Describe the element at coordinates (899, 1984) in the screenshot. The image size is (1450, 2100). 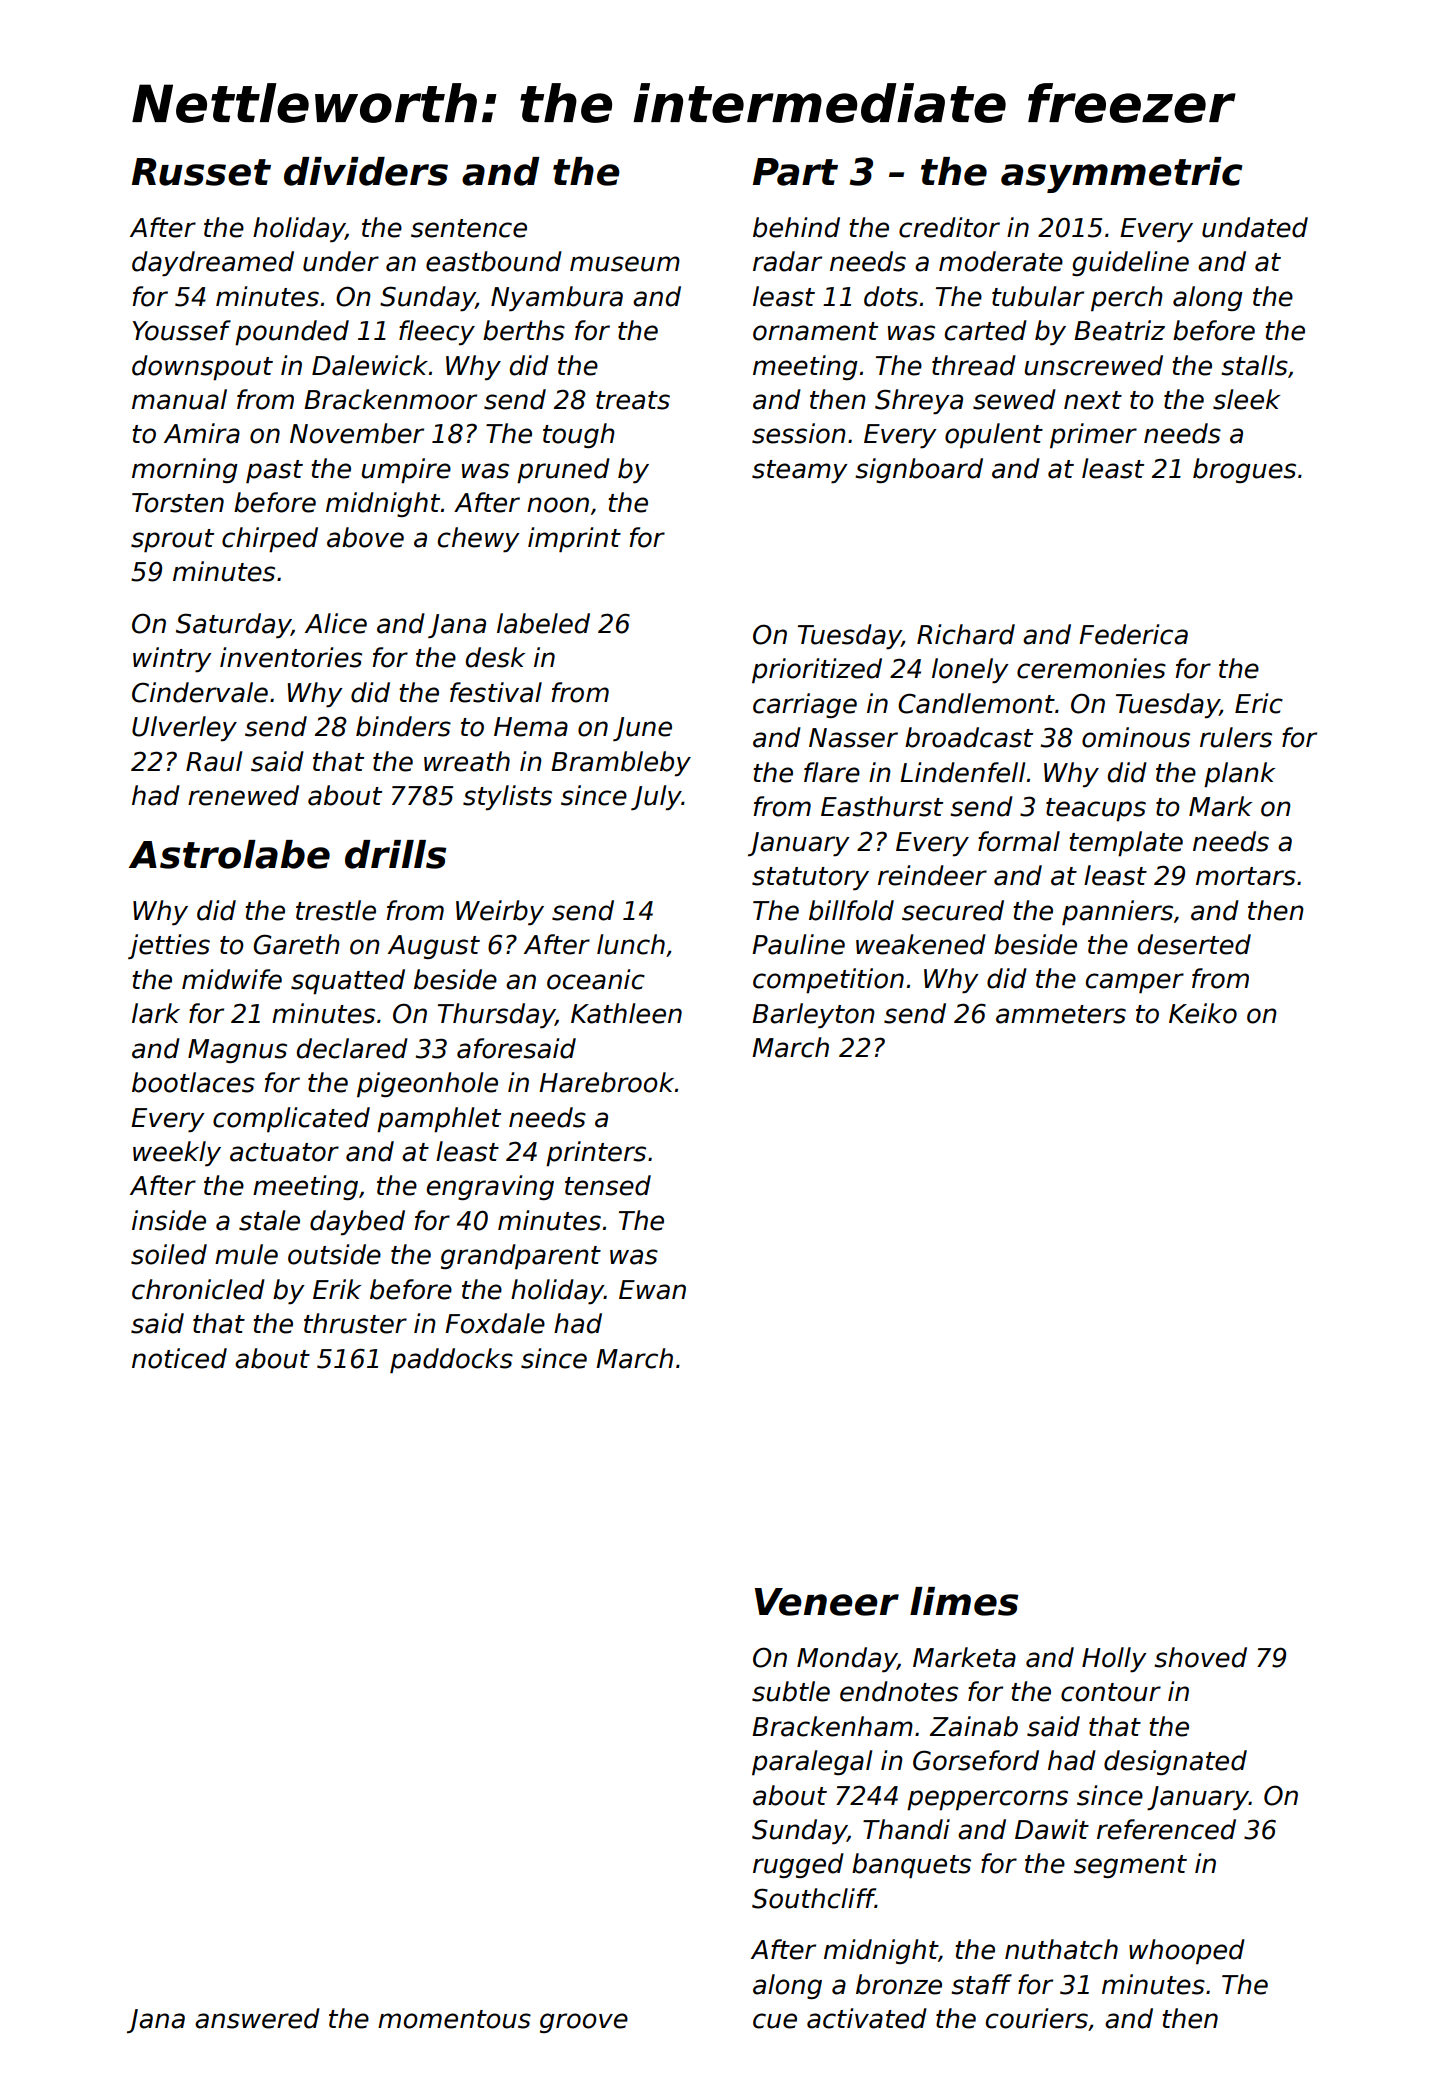
I see `bronze` at that location.
